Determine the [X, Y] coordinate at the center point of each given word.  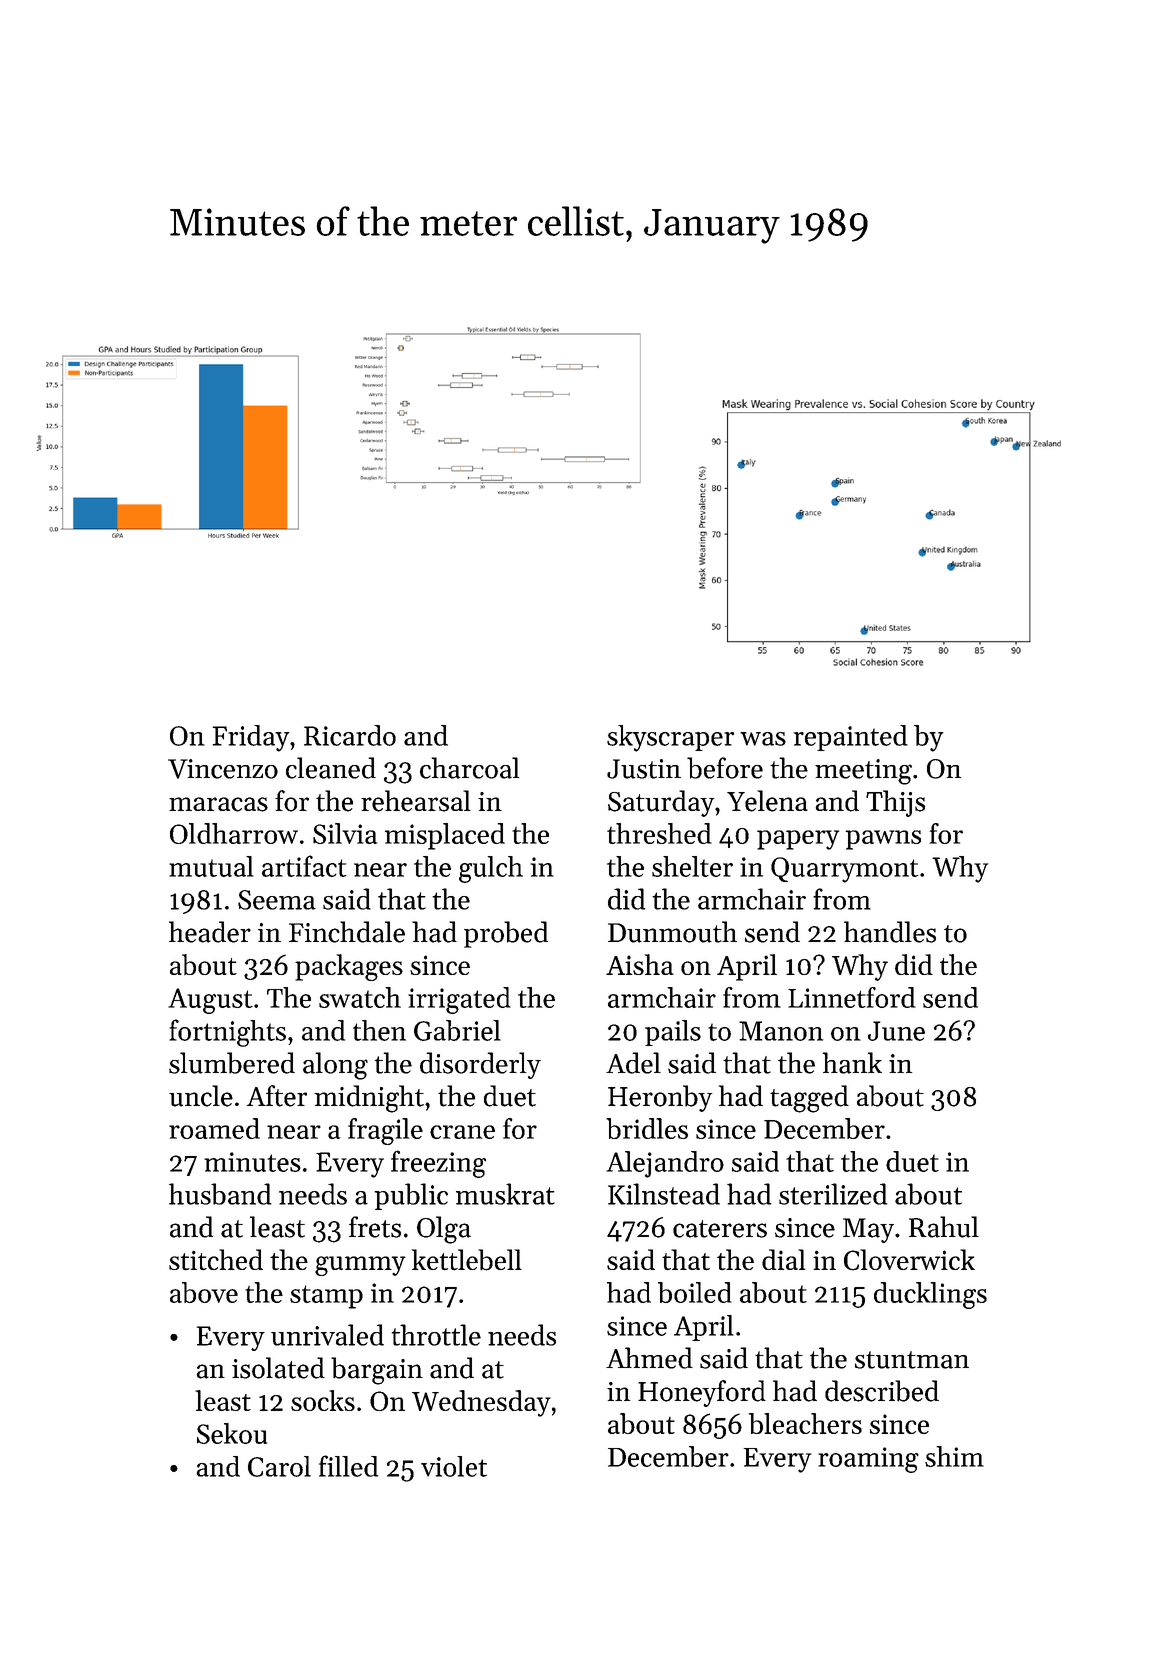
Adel [633, 1063]
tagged [809, 1099]
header [210, 932]
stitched [216, 1259]
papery [798, 840]
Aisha [640, 964]
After [277, 1096]
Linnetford [852, 997]
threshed [659, 833]
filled [348, 1466]
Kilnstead [664, 1194]
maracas [218, 804]
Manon [781, 1031]
